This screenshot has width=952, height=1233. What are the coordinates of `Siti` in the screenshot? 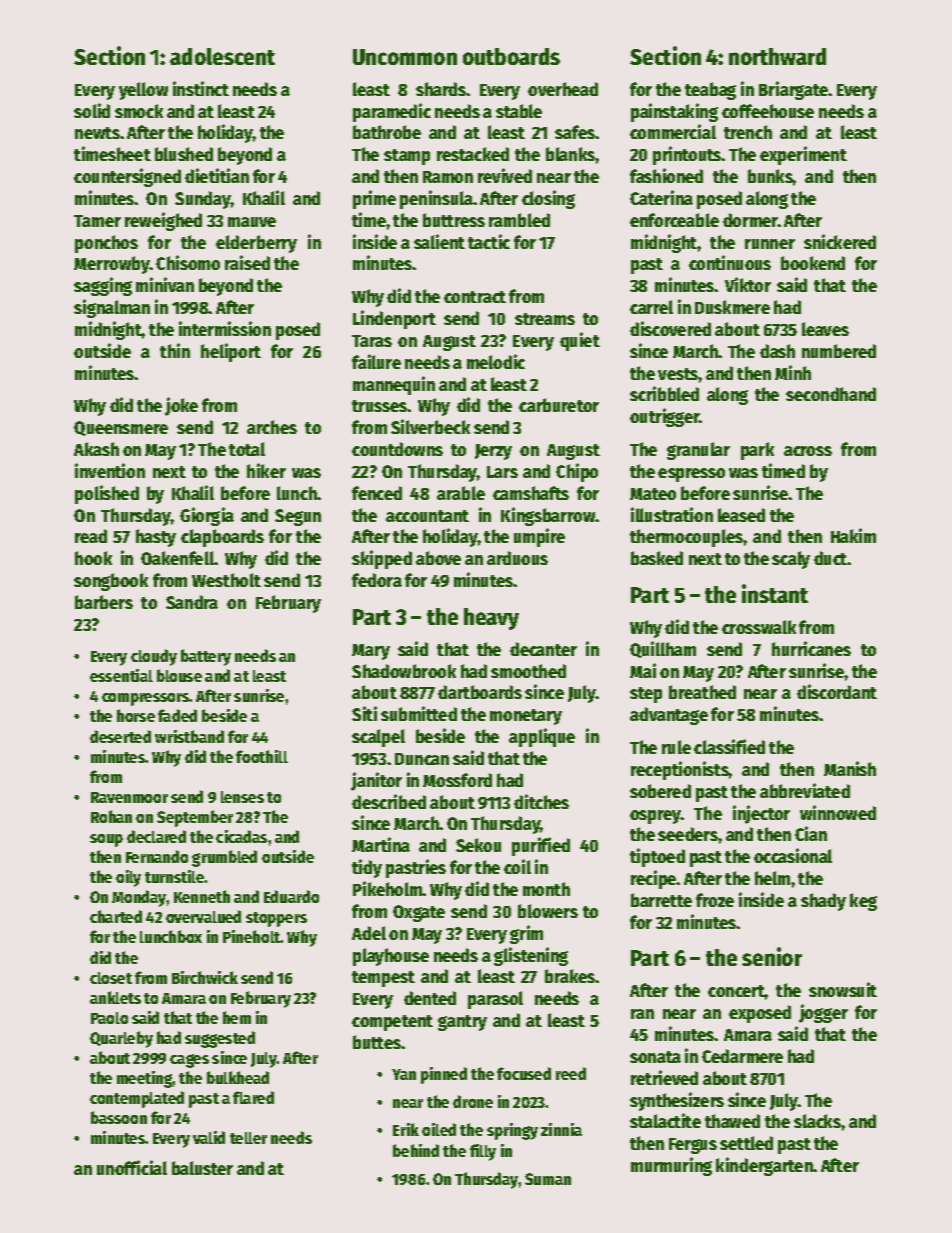 It's located at (364, 713).
